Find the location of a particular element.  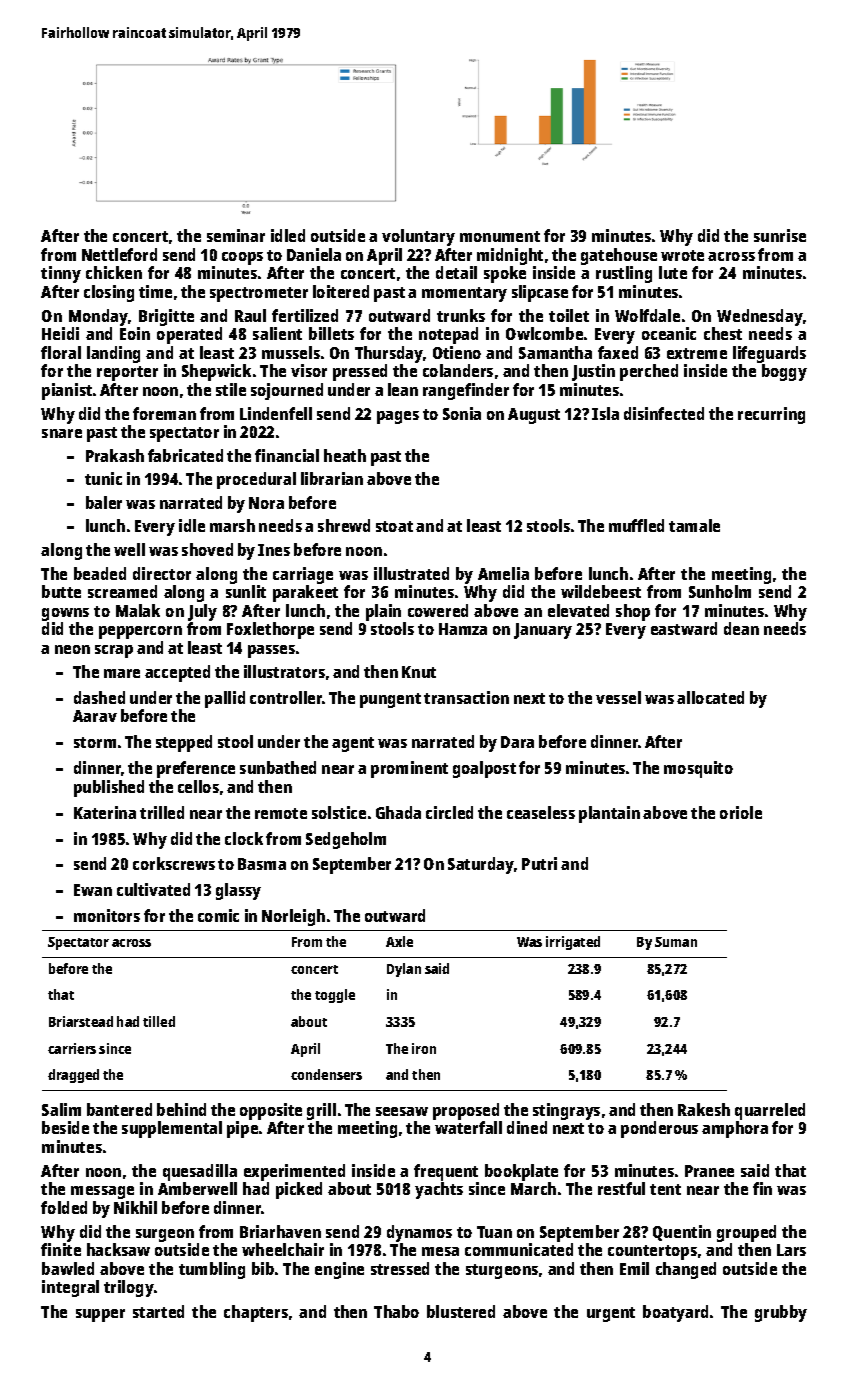

tamale is located at coordinates (694, 525).
